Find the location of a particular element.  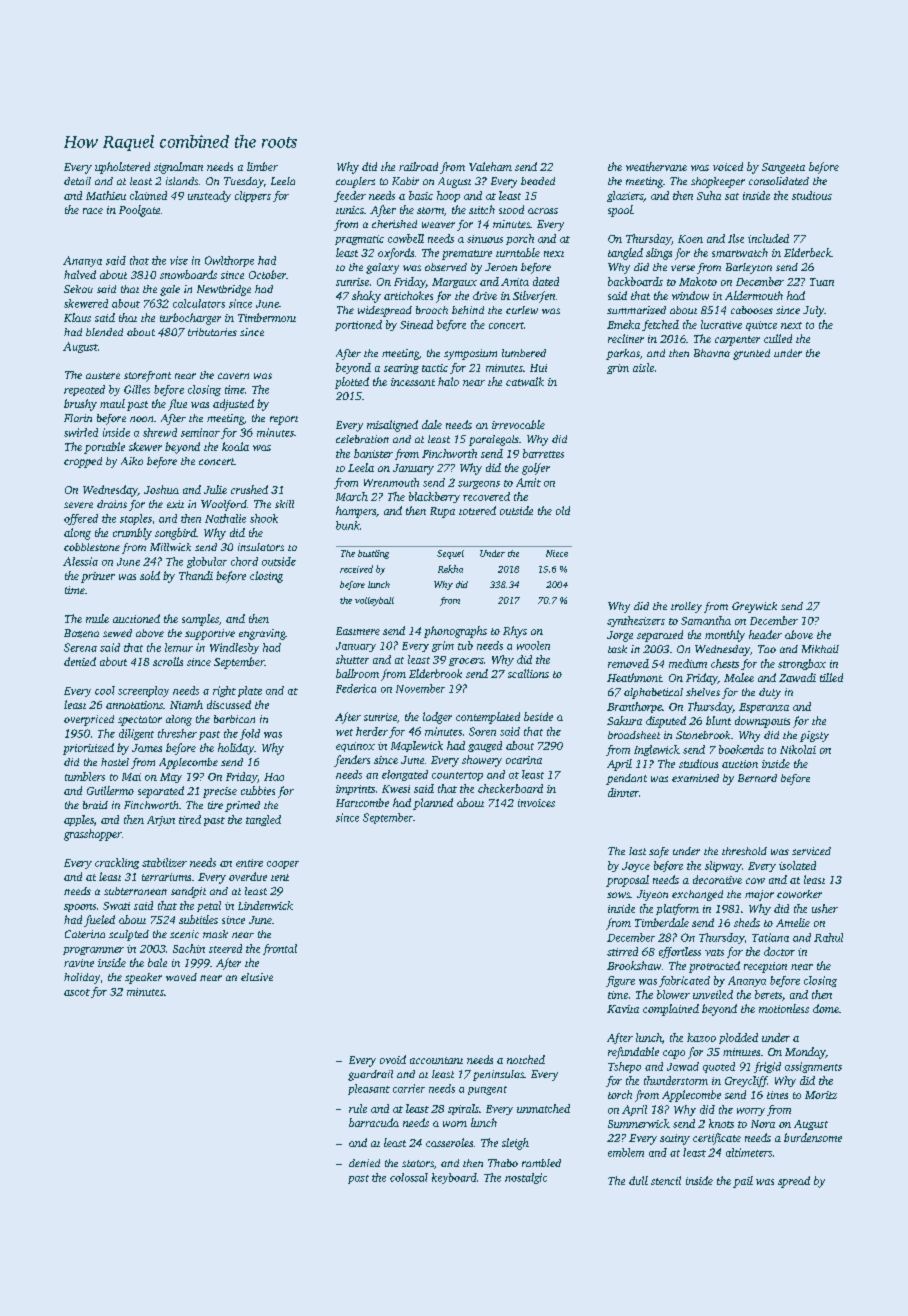

burdensome is located at coordinates (813, 1137).
